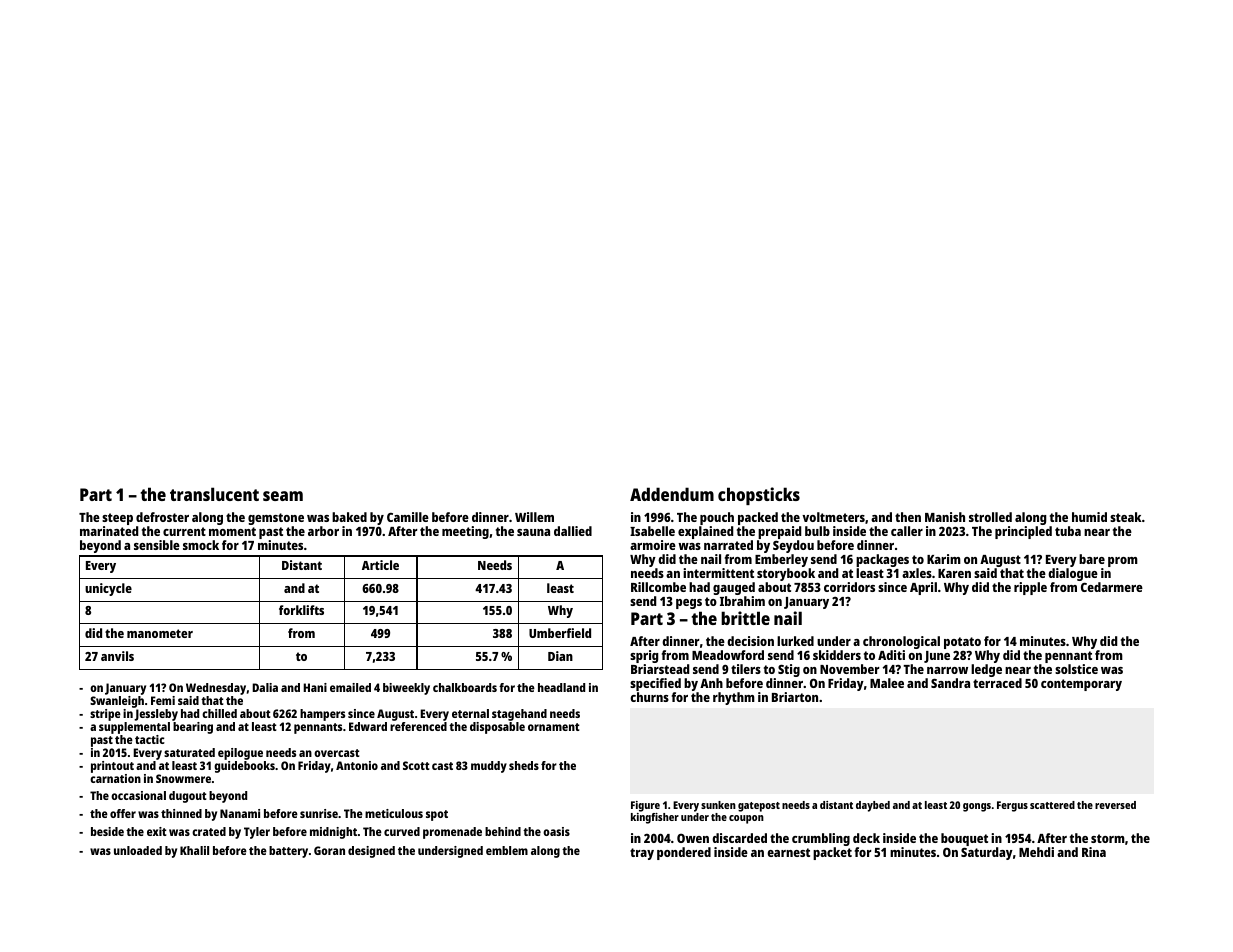  Describe the element at coordinates (380, 565) in the image. I see `Article` at that location.
